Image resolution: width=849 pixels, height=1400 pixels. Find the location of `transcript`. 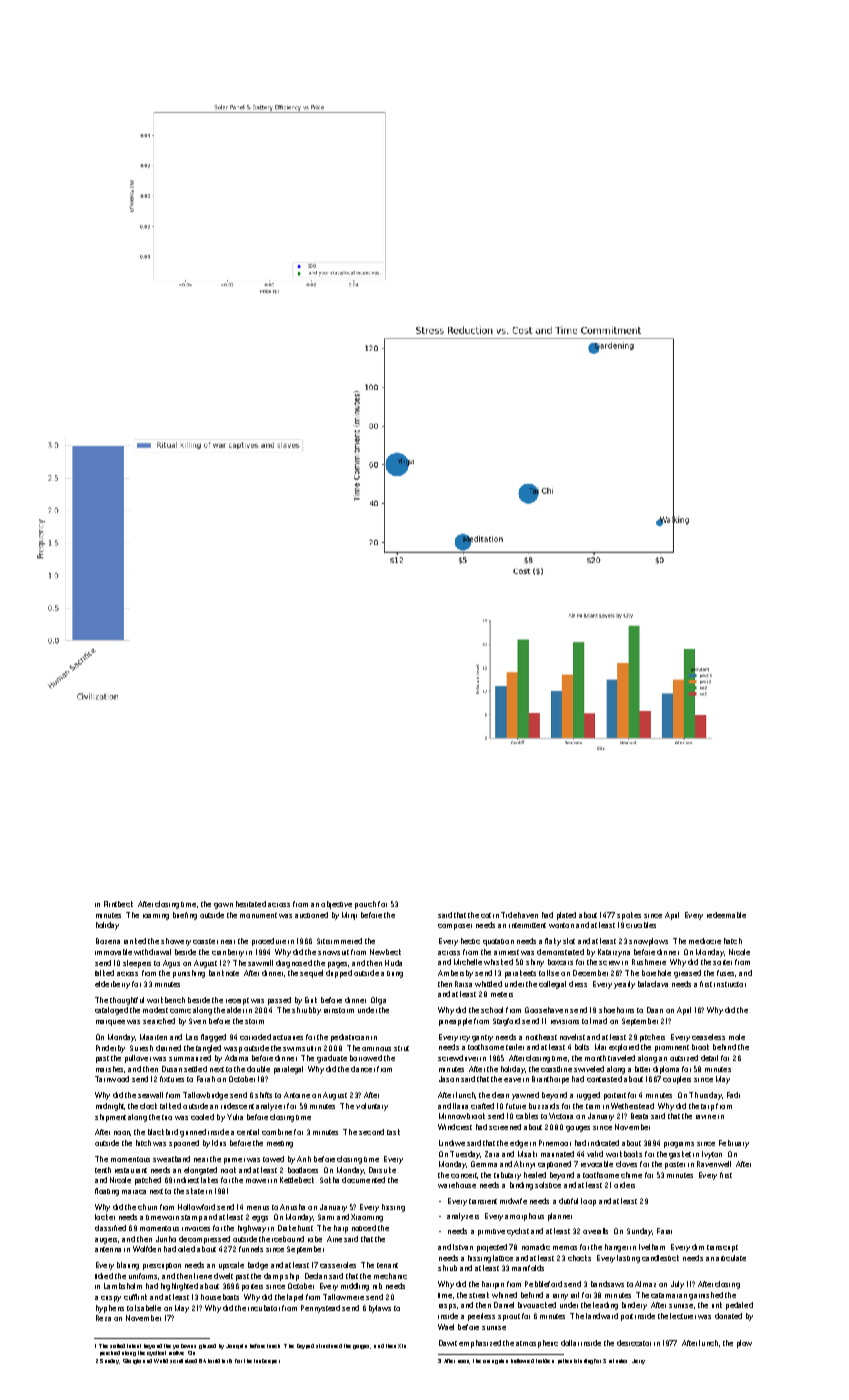

transcript is located at coordinates (722, 1248).
